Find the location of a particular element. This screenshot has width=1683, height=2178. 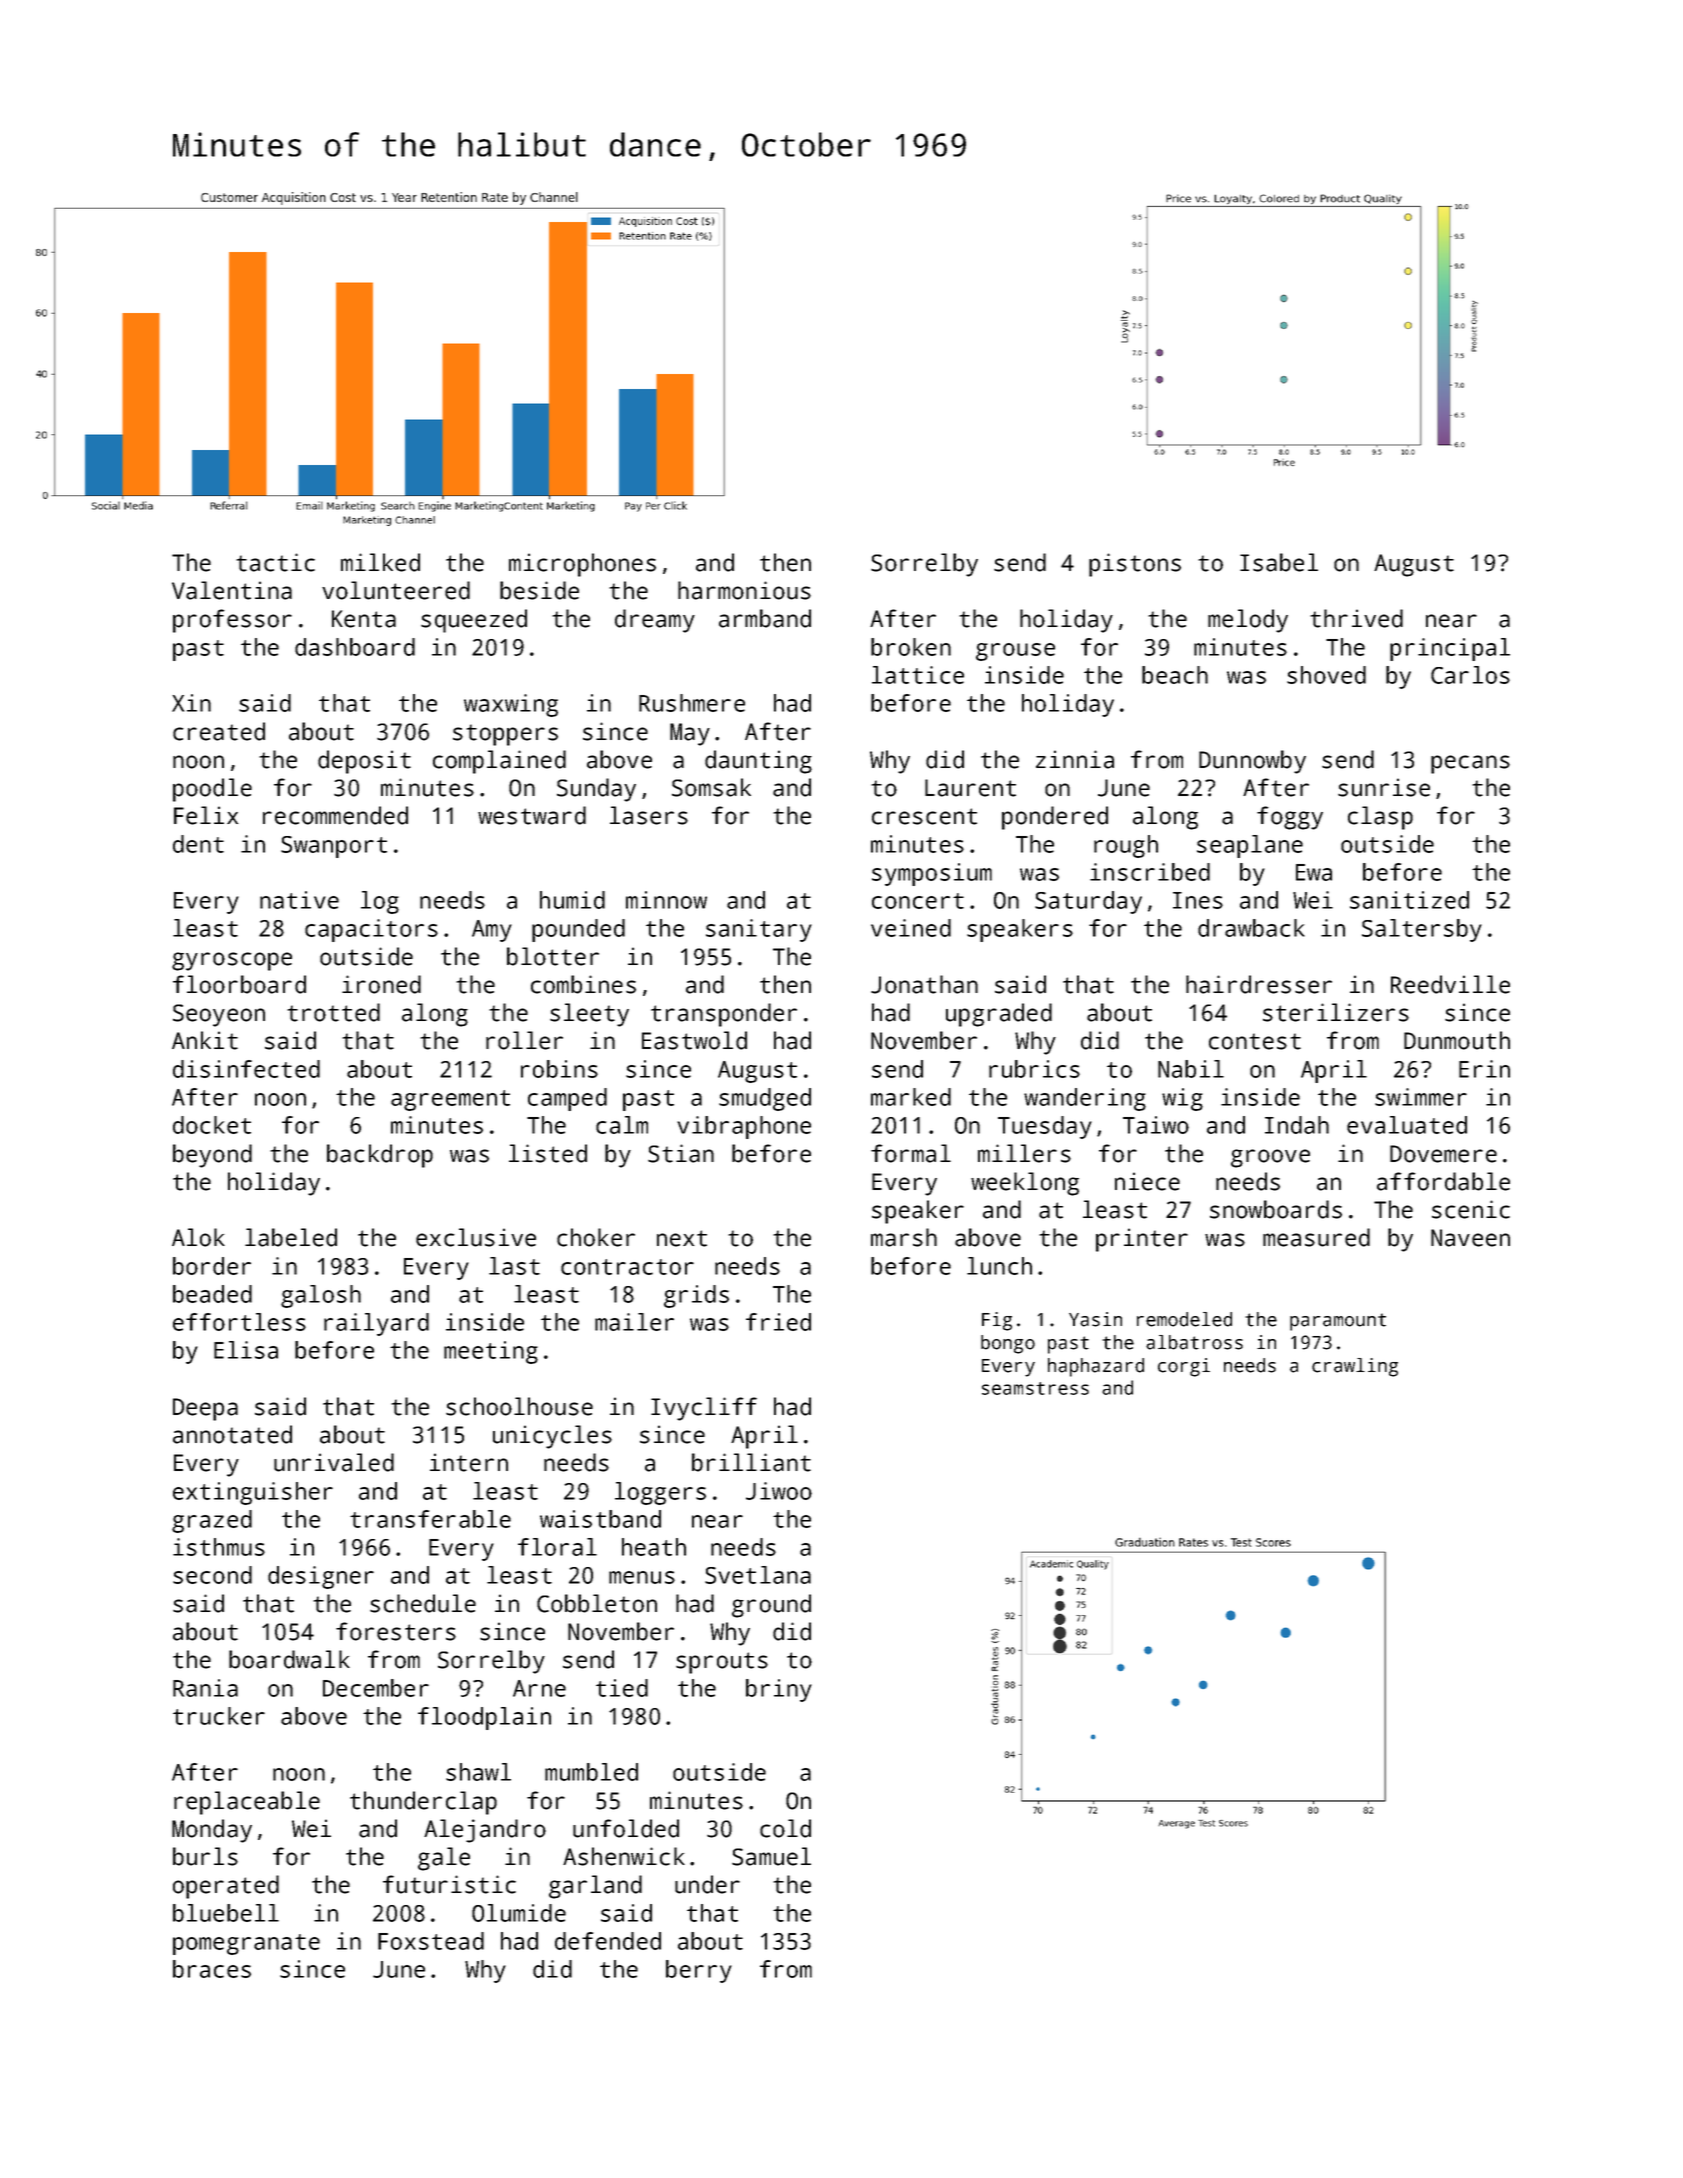

Foxstead is located at coordinates (431, 1941).
